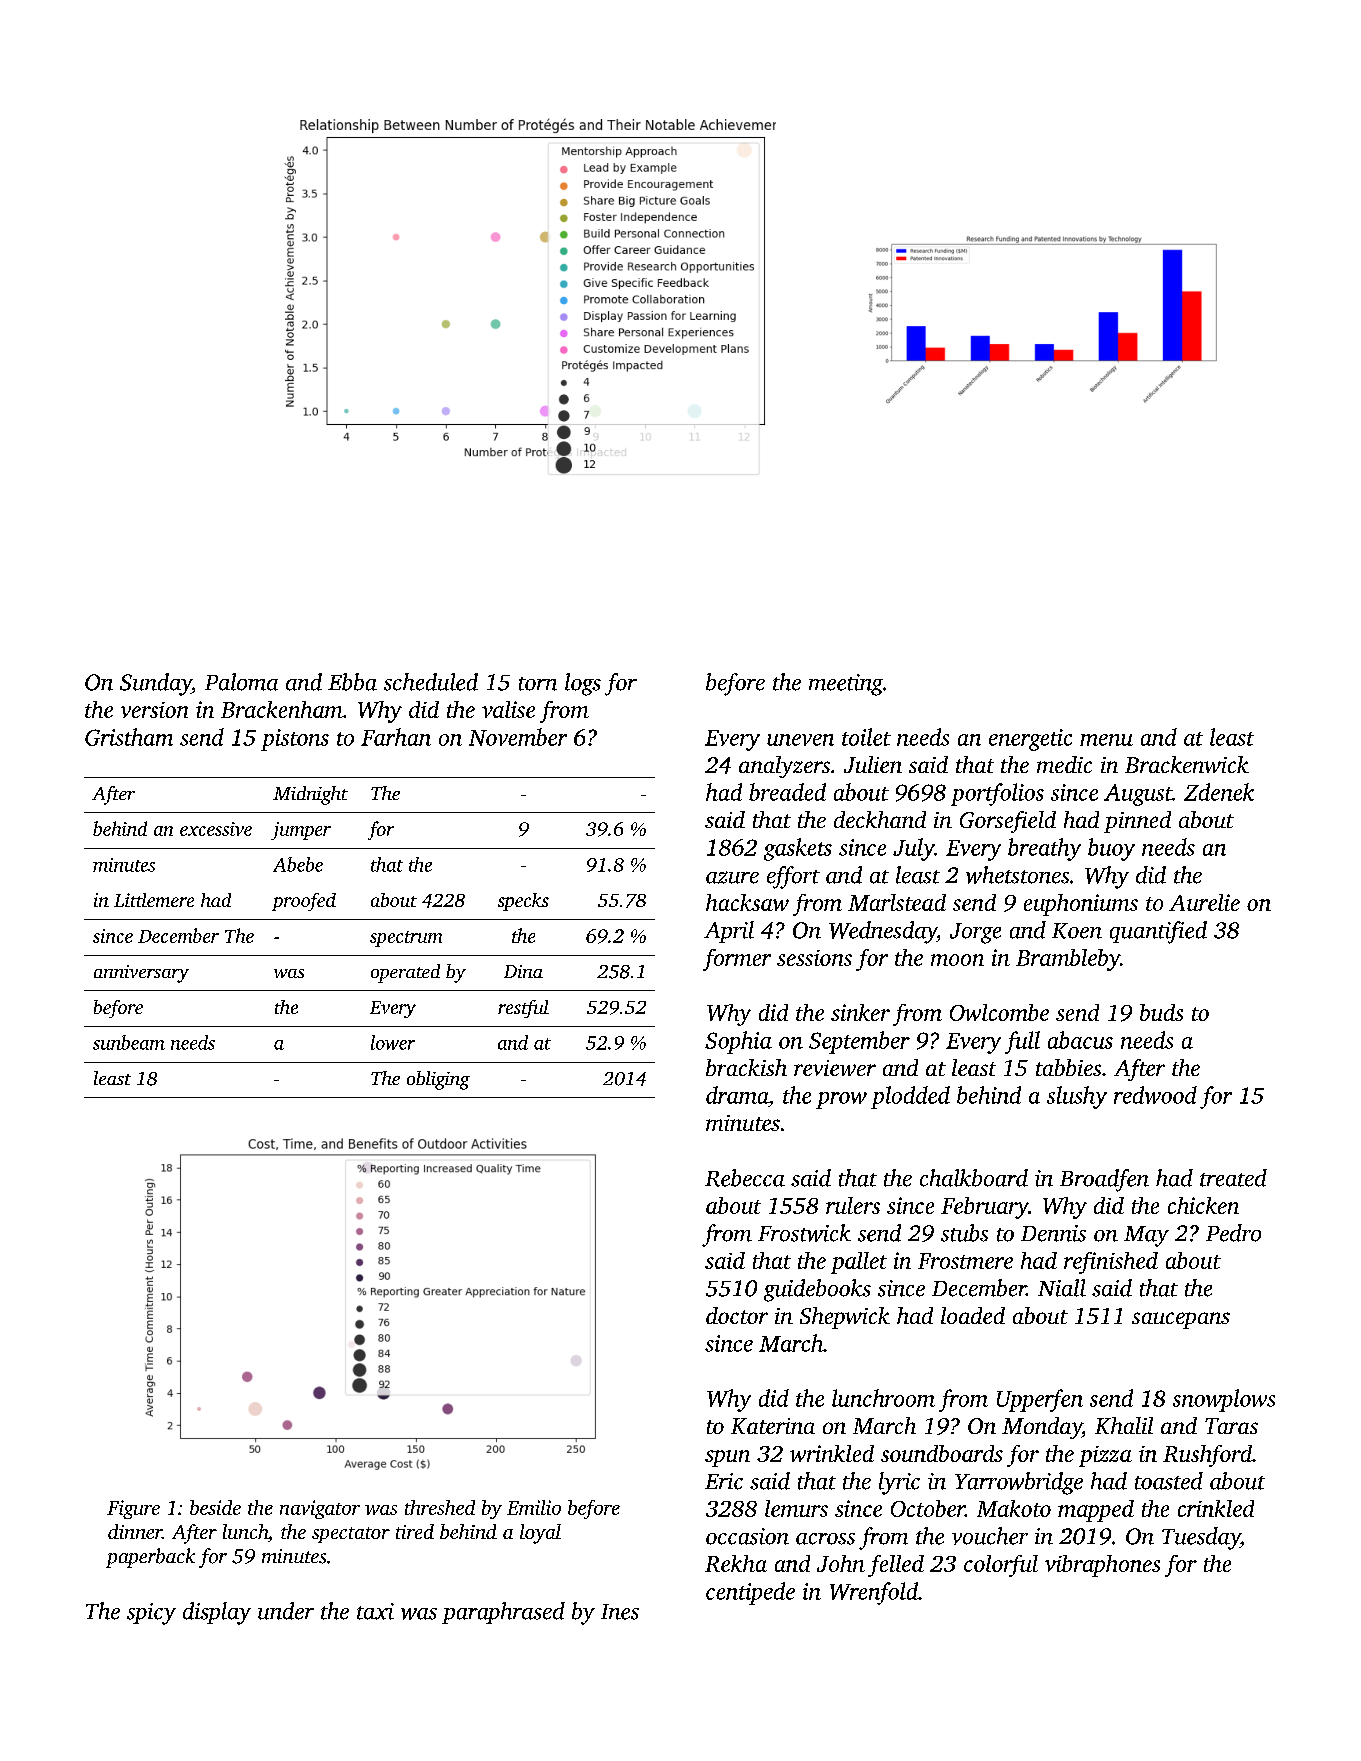  Describe the element at coordinates (135, 1531) in the screenshot. I see `dinner` at that location.
